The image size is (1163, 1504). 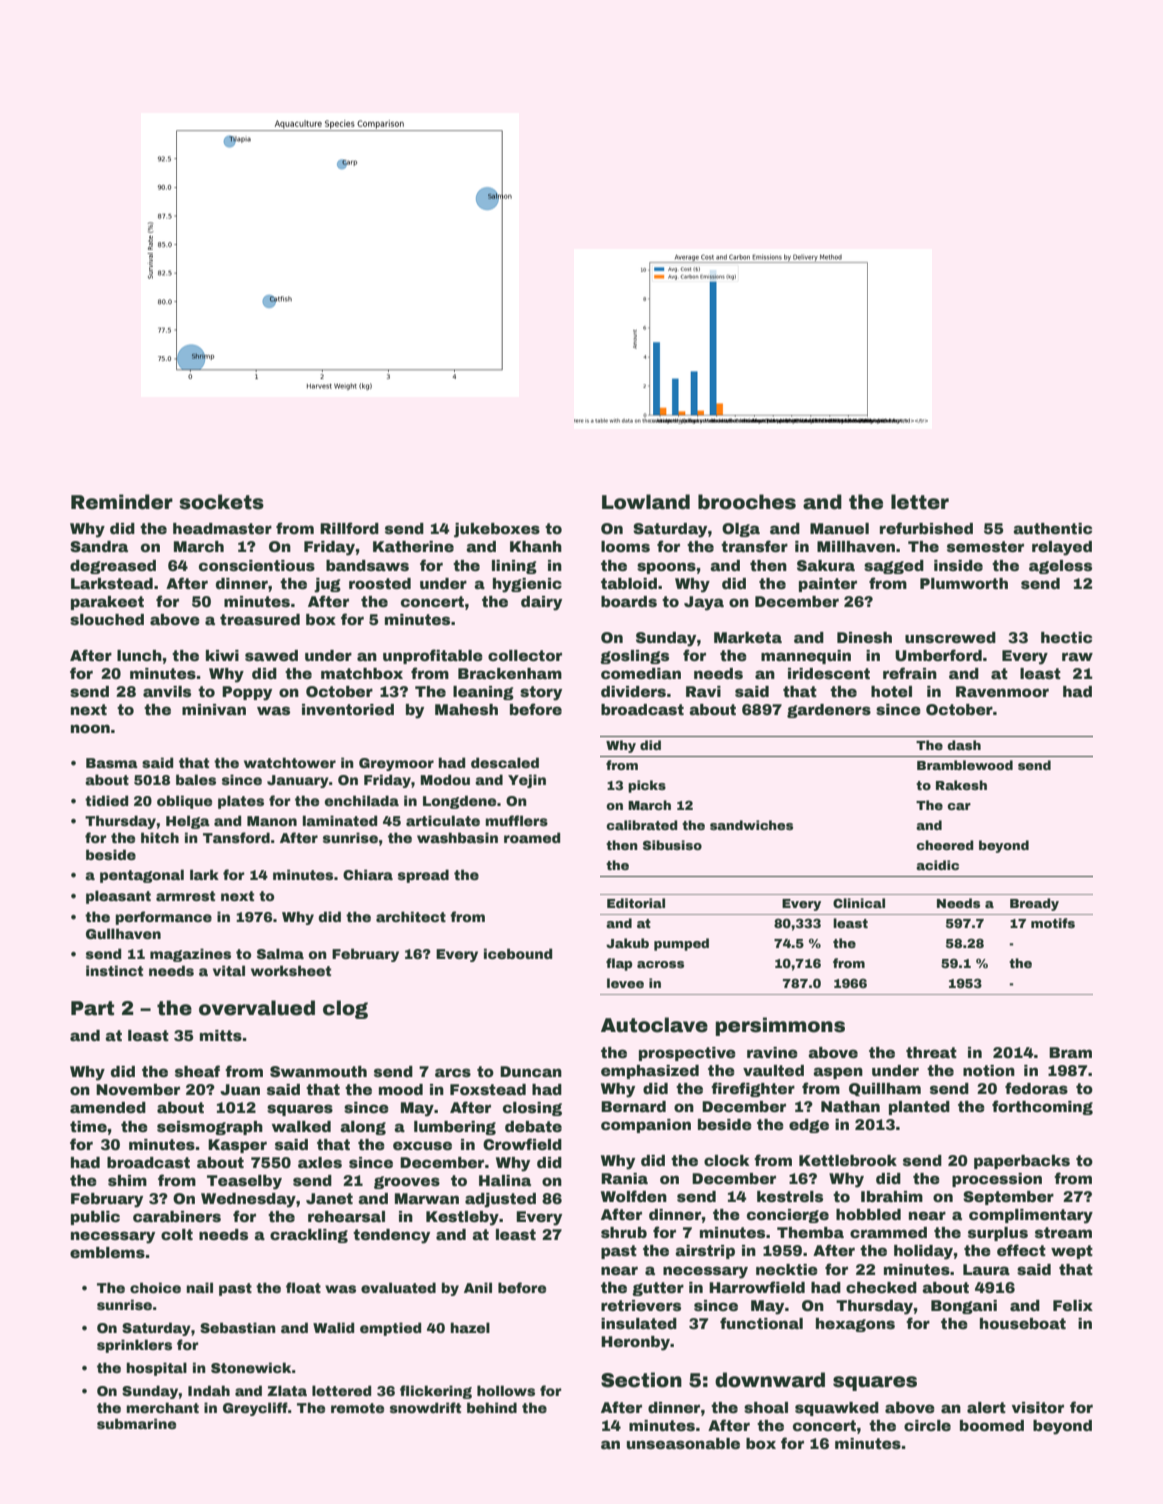 What do you see at coordinates (629, 583) in the screenshot?
I see `tabloid` at bounding box center [629, 583].
